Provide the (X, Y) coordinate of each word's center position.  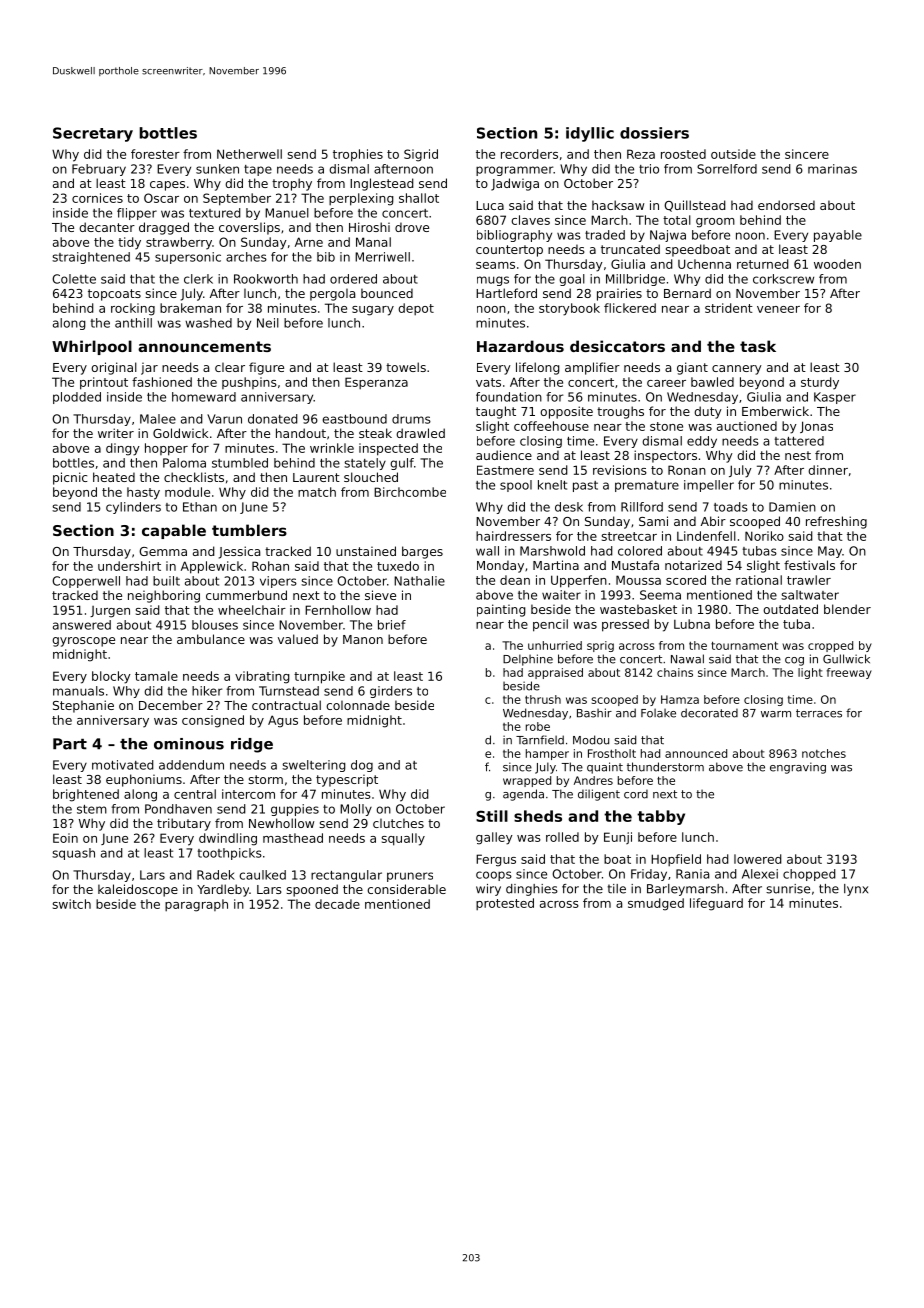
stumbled (240, 463)
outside (733, 154)
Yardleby (223, 890)
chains (675, 672)
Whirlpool (92, 347)
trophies (358, 155)
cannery (737, 370)
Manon (363, 639)
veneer (778, 309)
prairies (619, 294)
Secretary (93, 134)
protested (505, 904)
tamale (156, 676)
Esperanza (376, 383)
